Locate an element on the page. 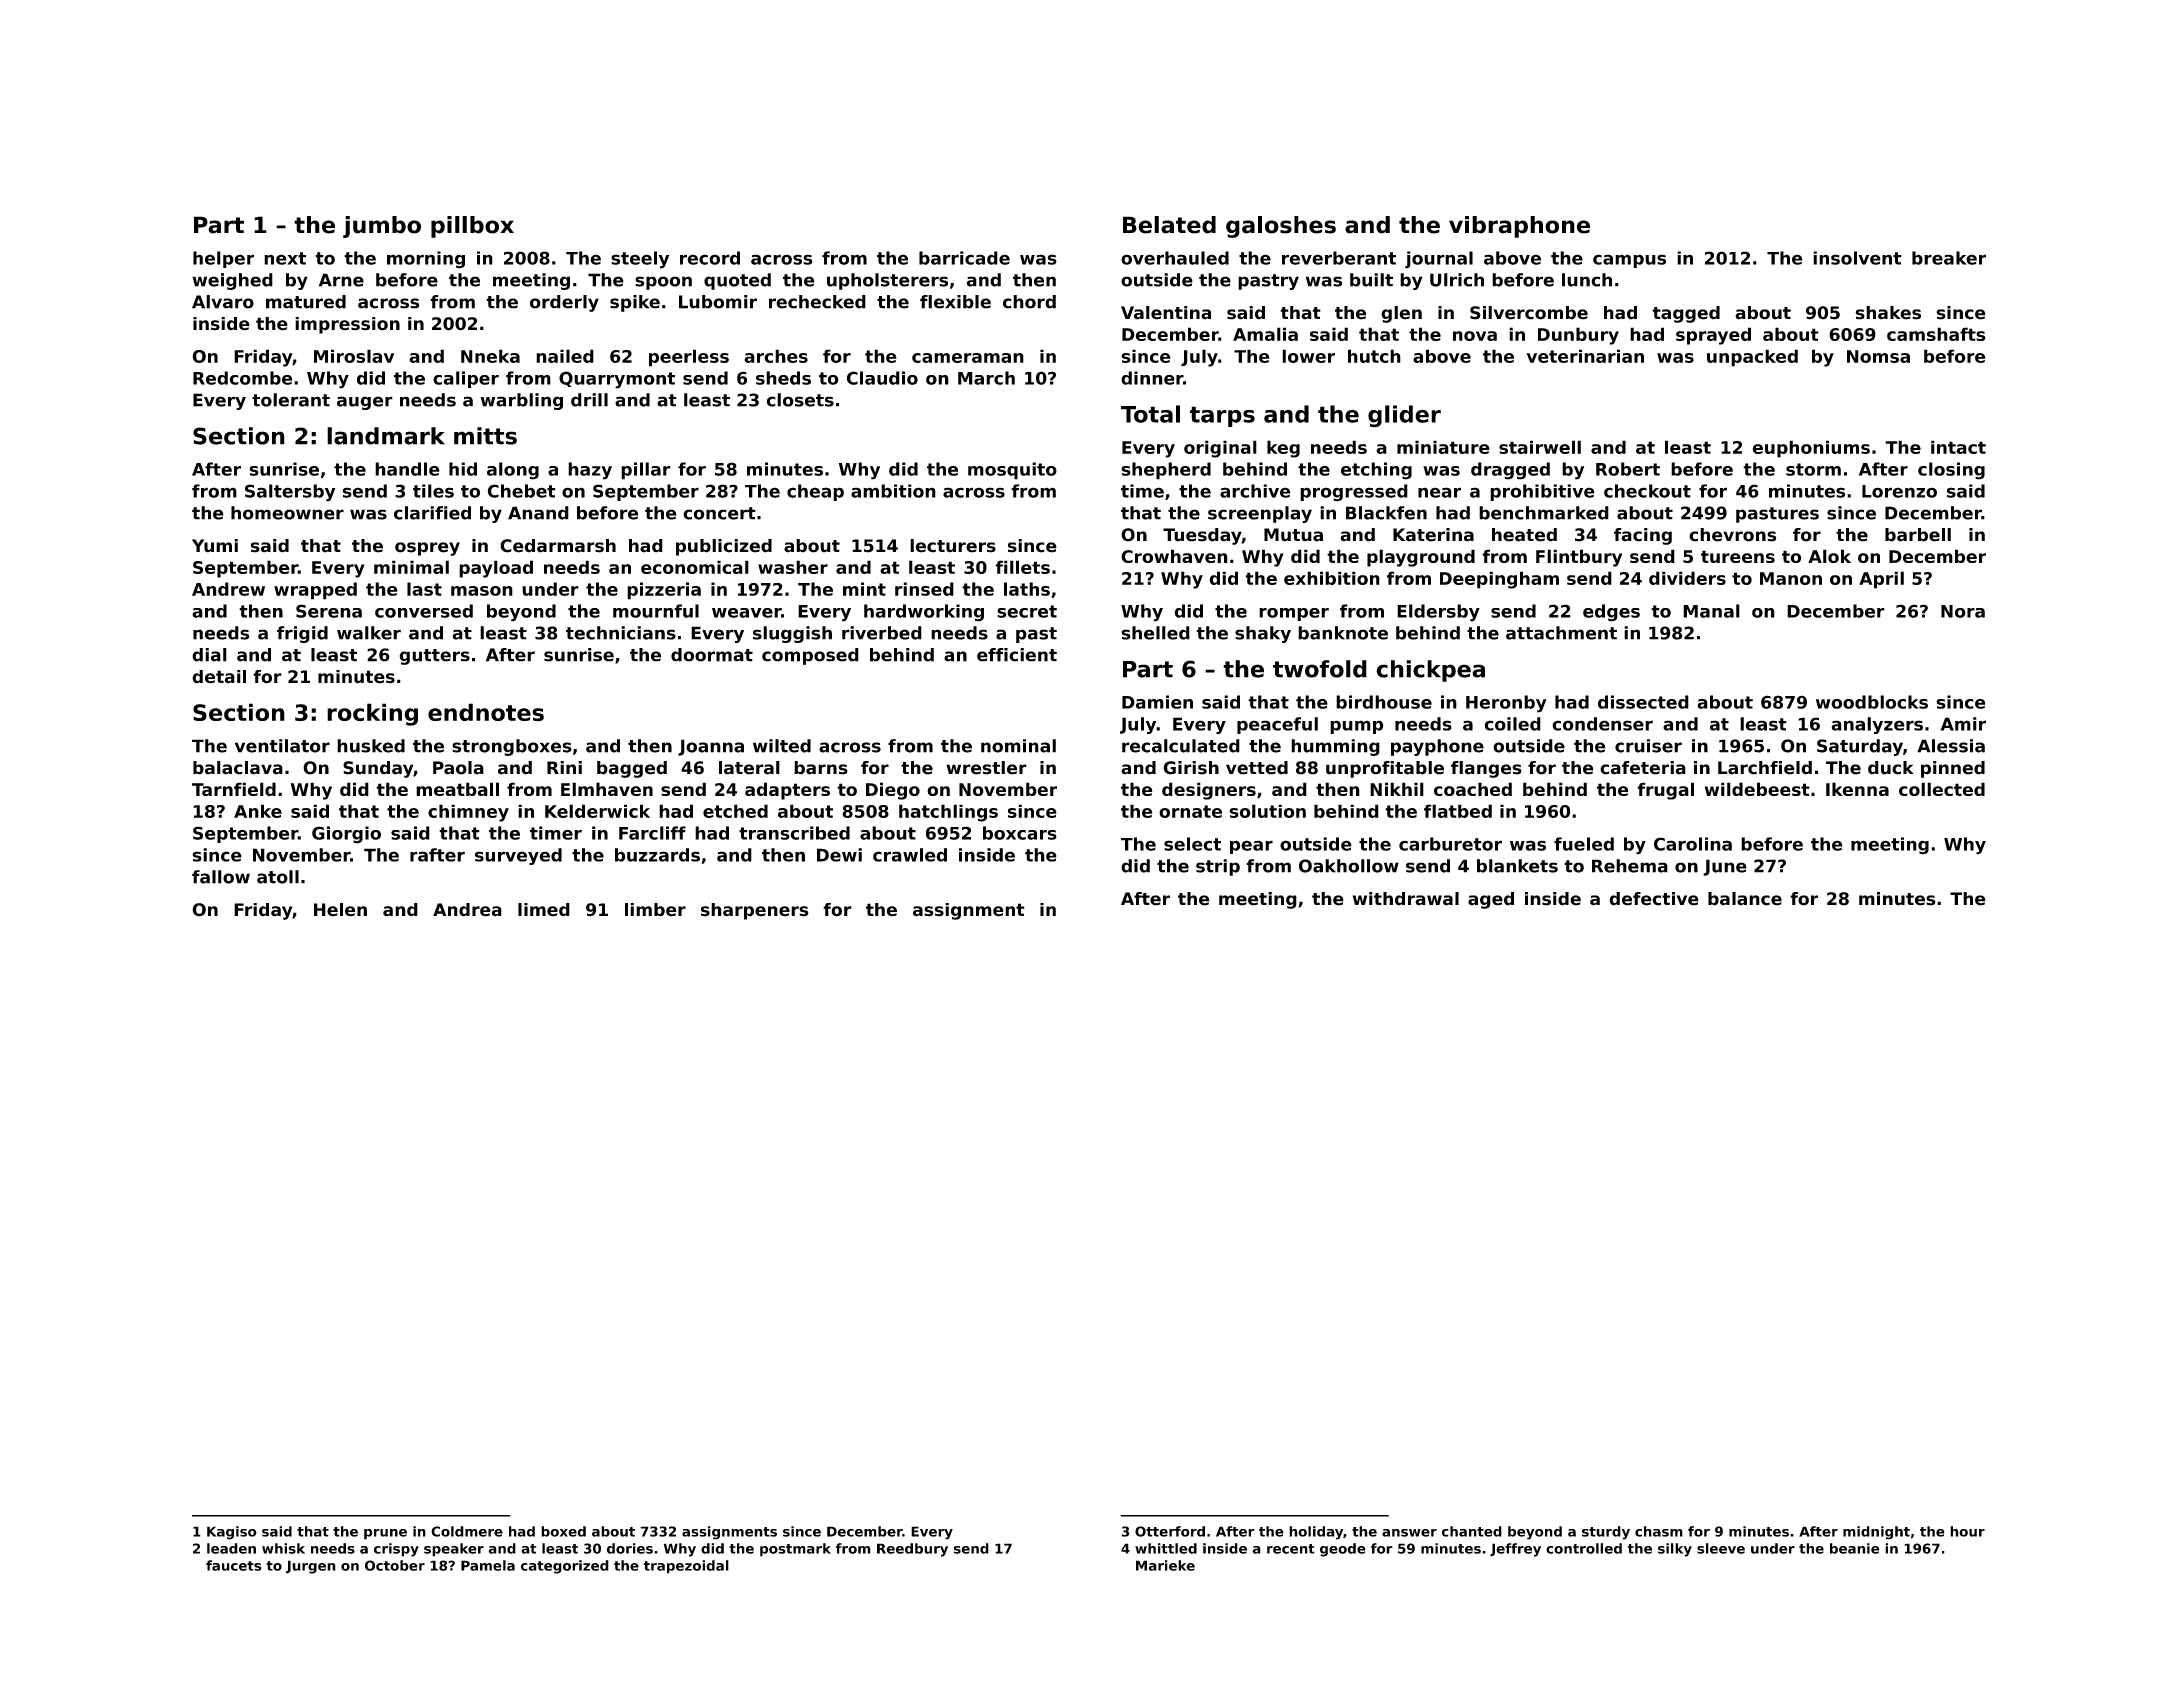 Image resolution: width=2178 pixels, height=1683 pixels. coiled is located at coordinates (1513, 724).
